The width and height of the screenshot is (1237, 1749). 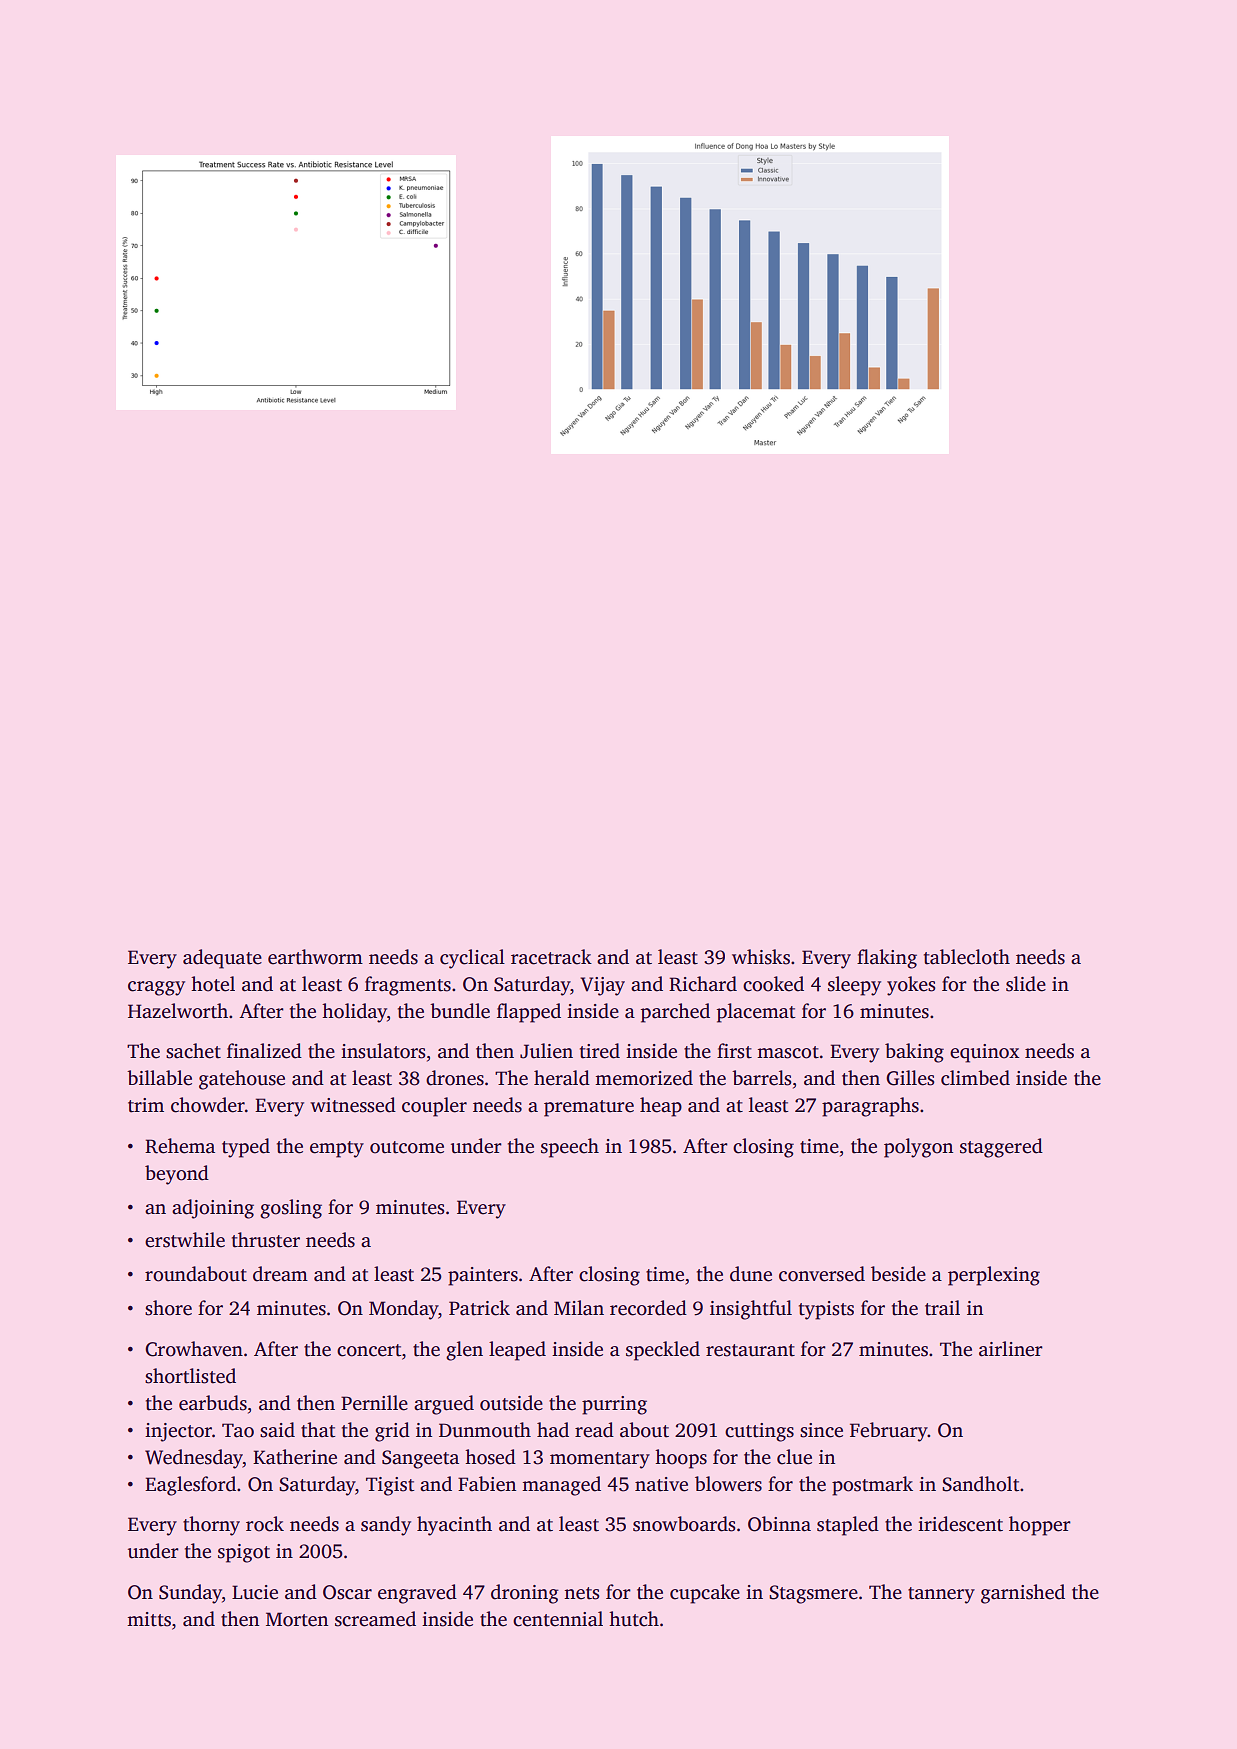 I want to click on speech, so click(x=570, y=1148).
